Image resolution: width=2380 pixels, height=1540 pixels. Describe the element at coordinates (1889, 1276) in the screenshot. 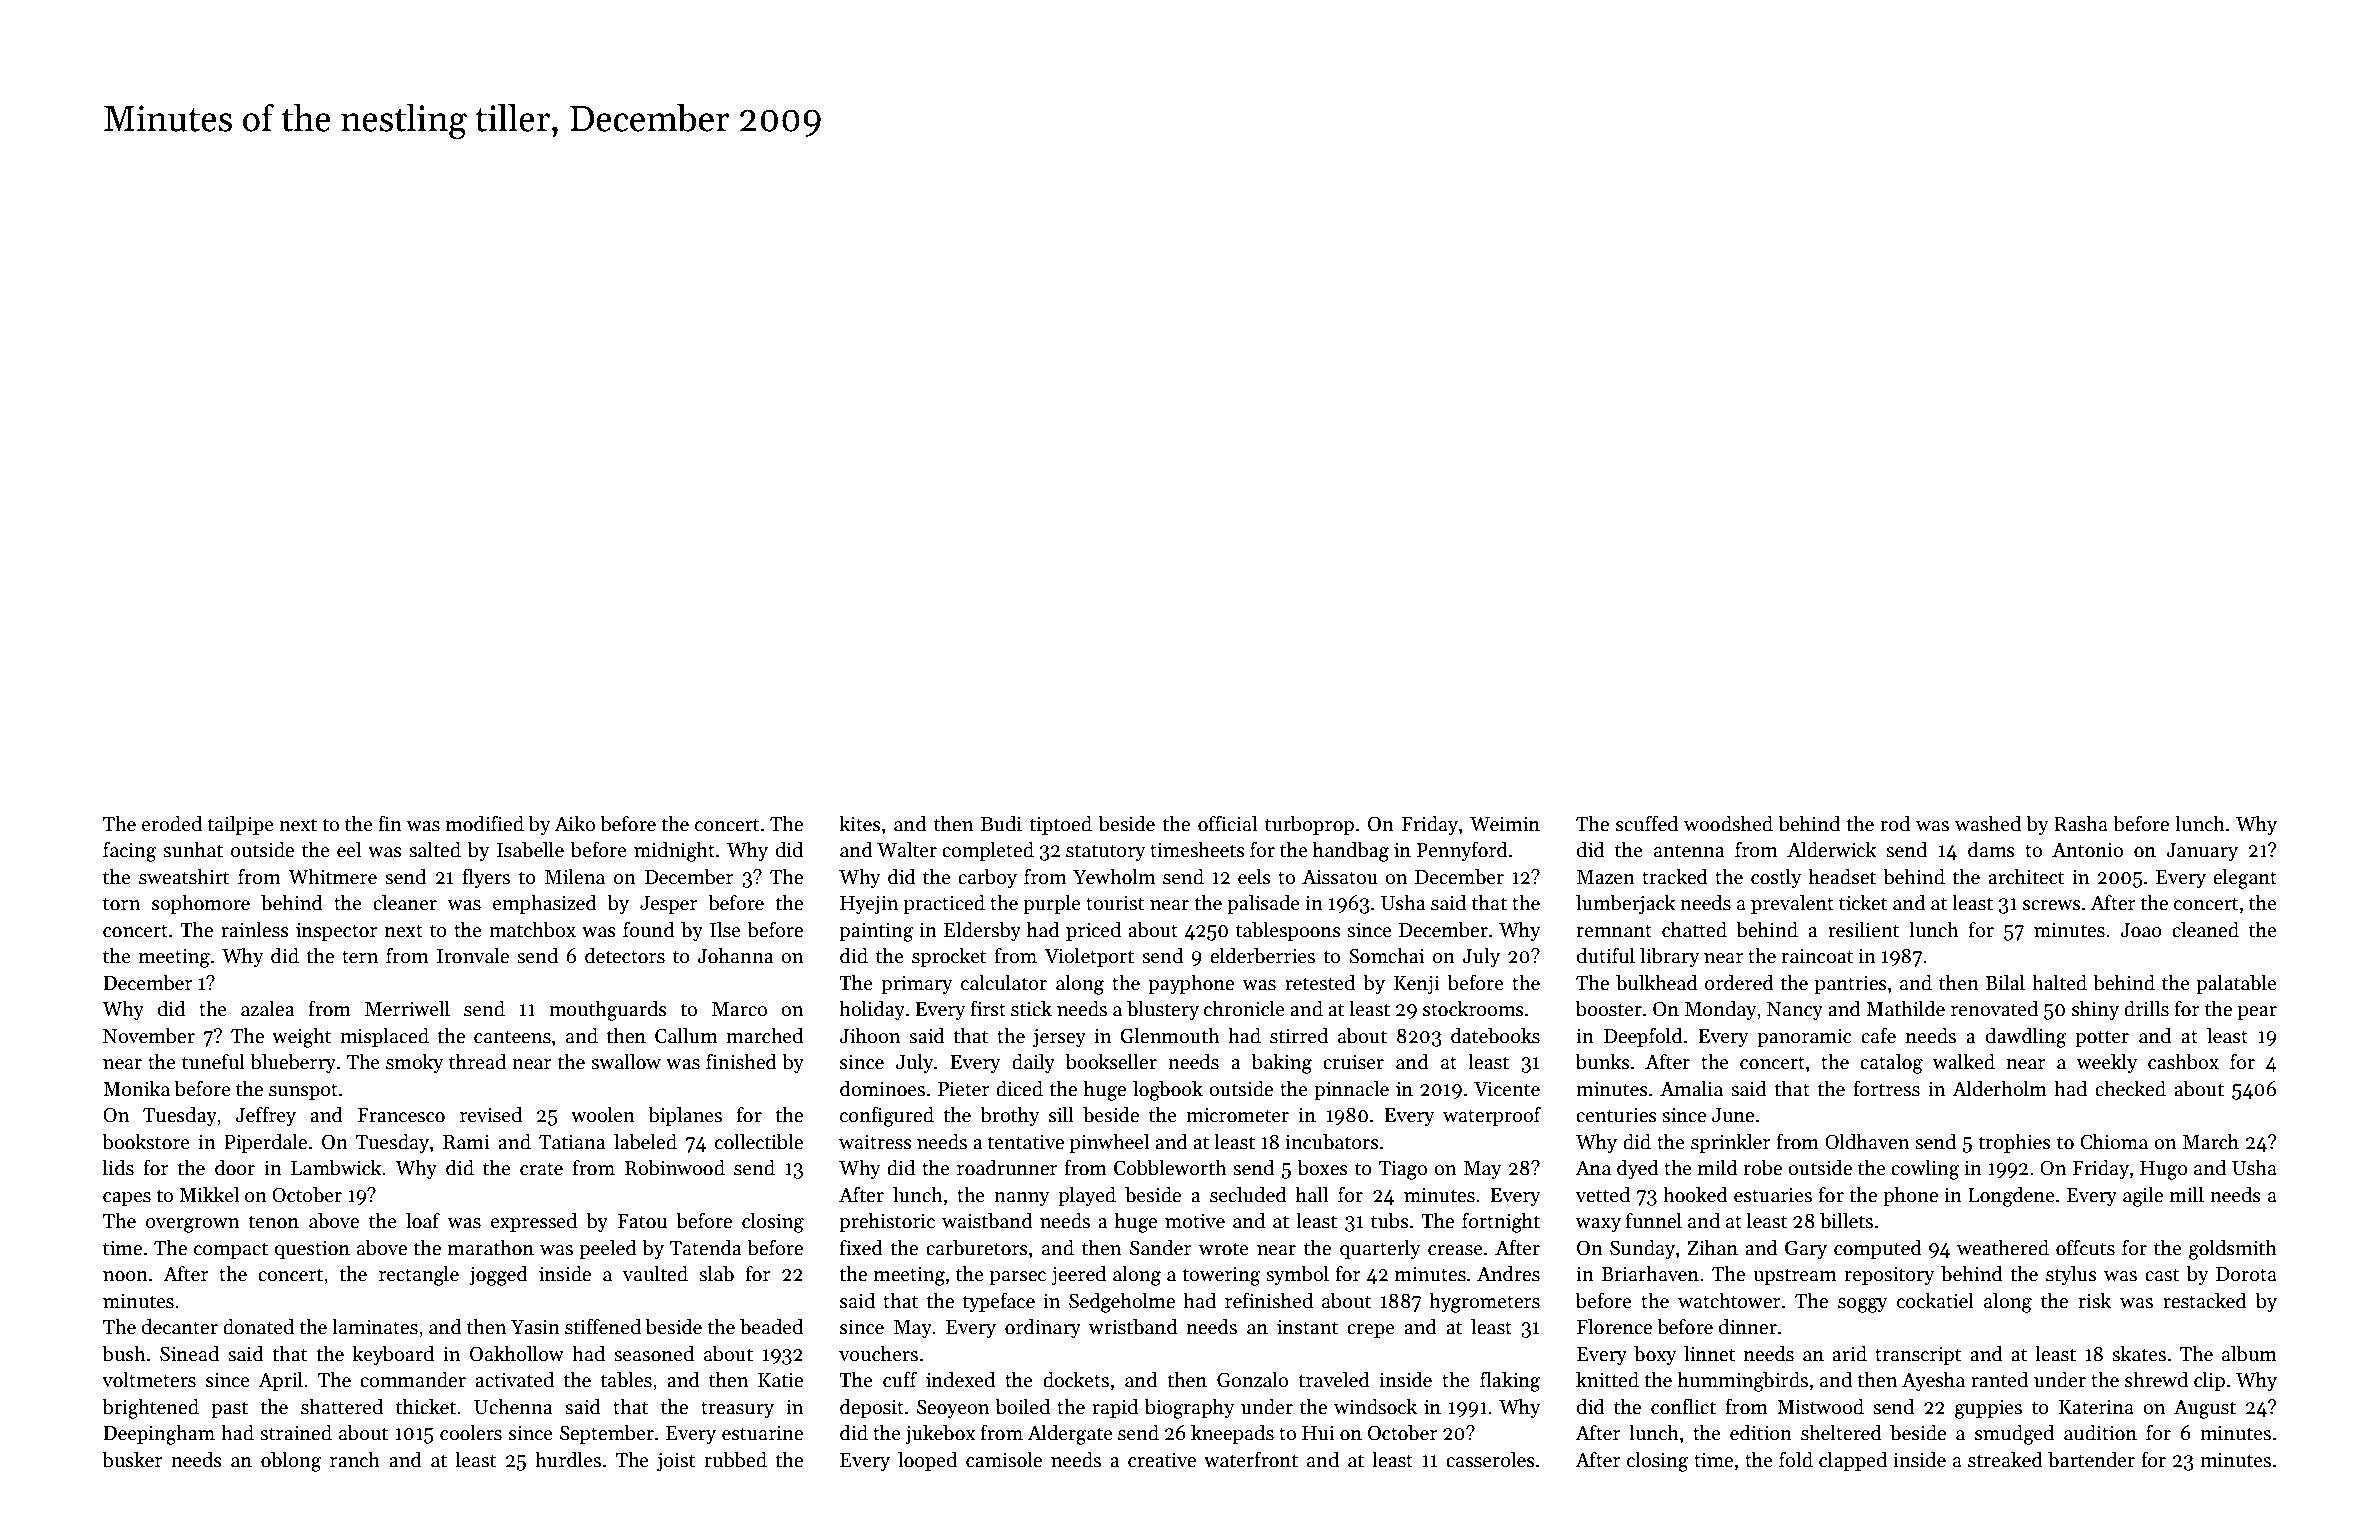

I see `repository` at that location.
